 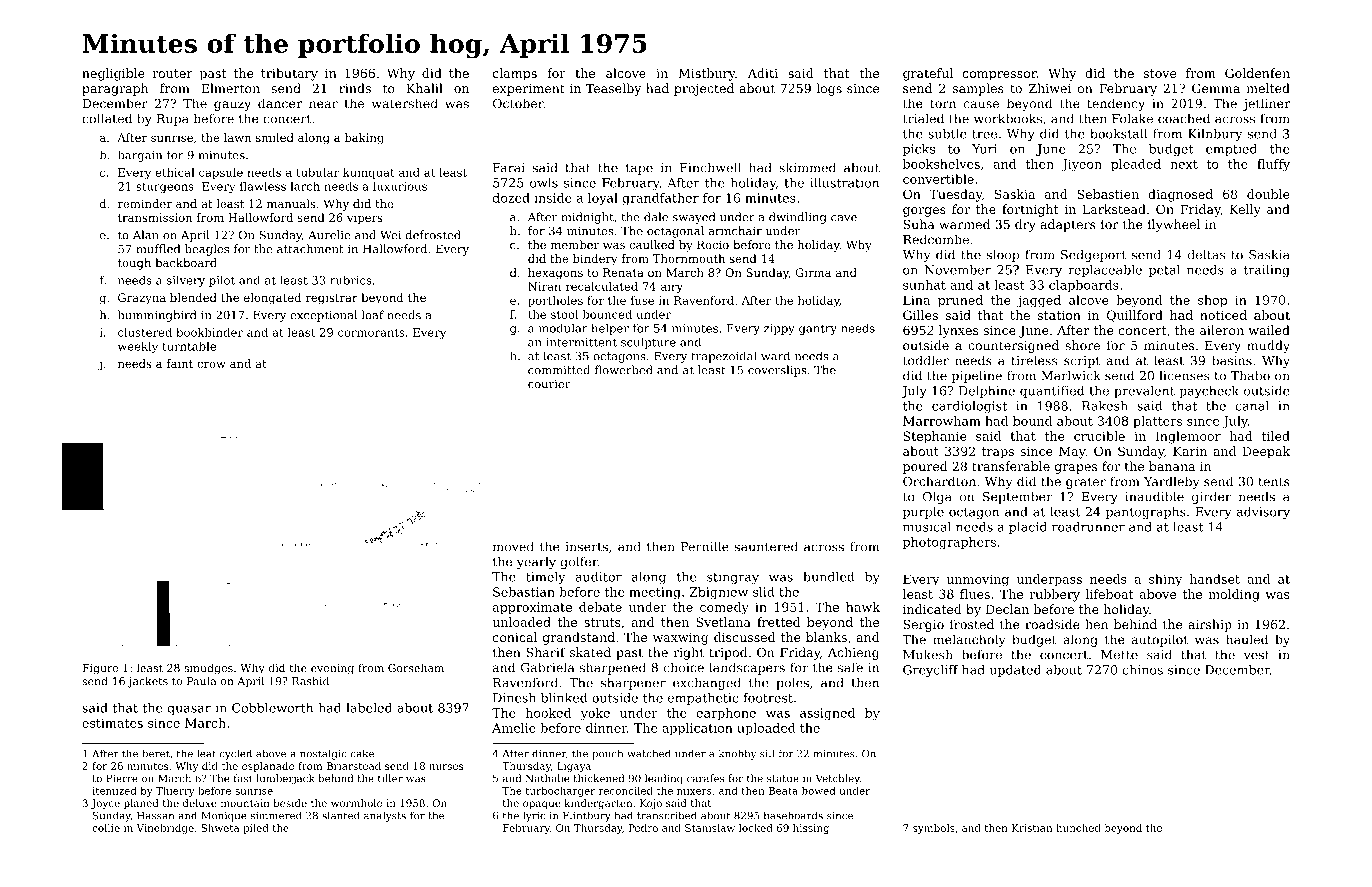 What do you see at coordinates (211, 365) in the document?
I see `crow` at bounding box center [211, 365].
